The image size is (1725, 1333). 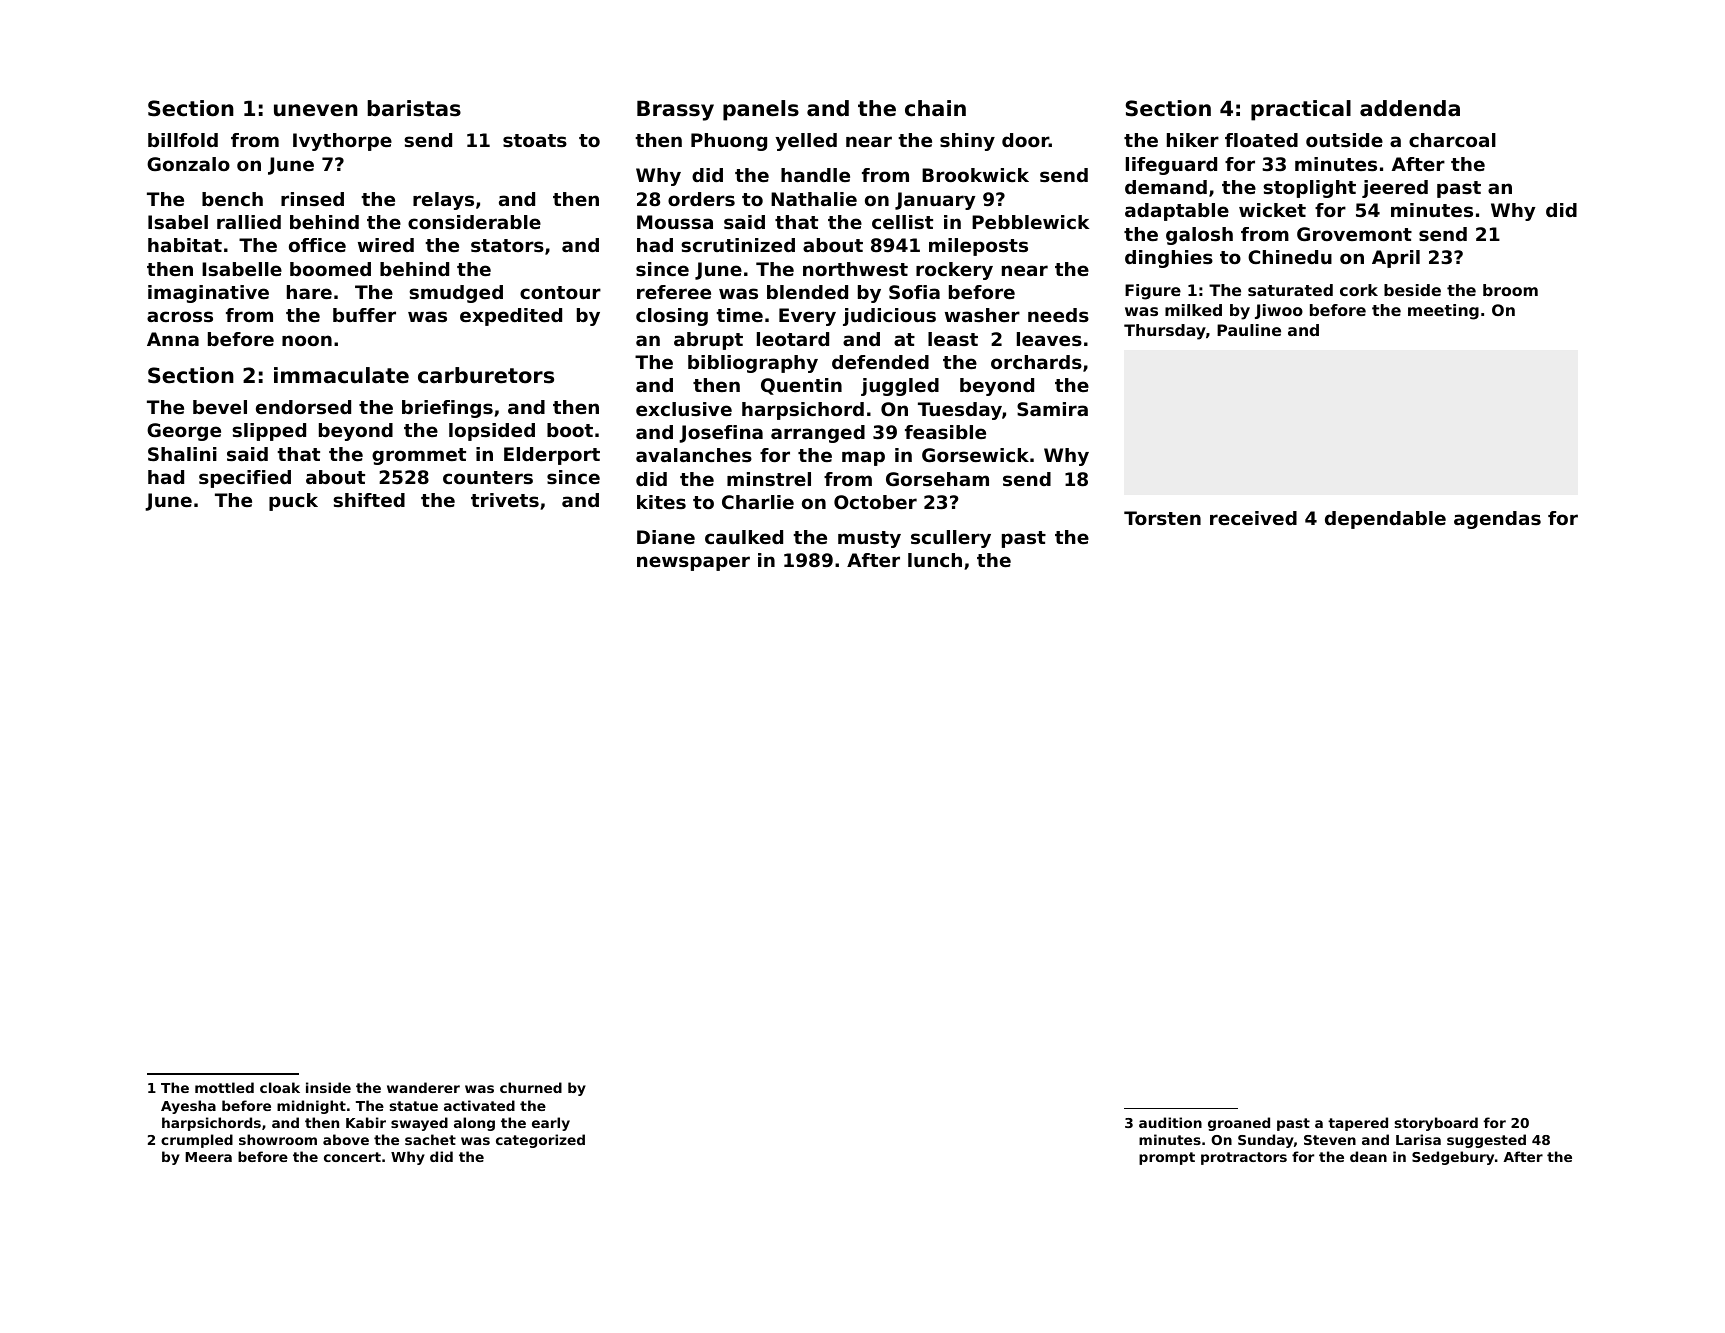 What do you see at coordinates (1385, 520) in the screenshot?
I see `dependable` at bounding box center [1385, 520].
